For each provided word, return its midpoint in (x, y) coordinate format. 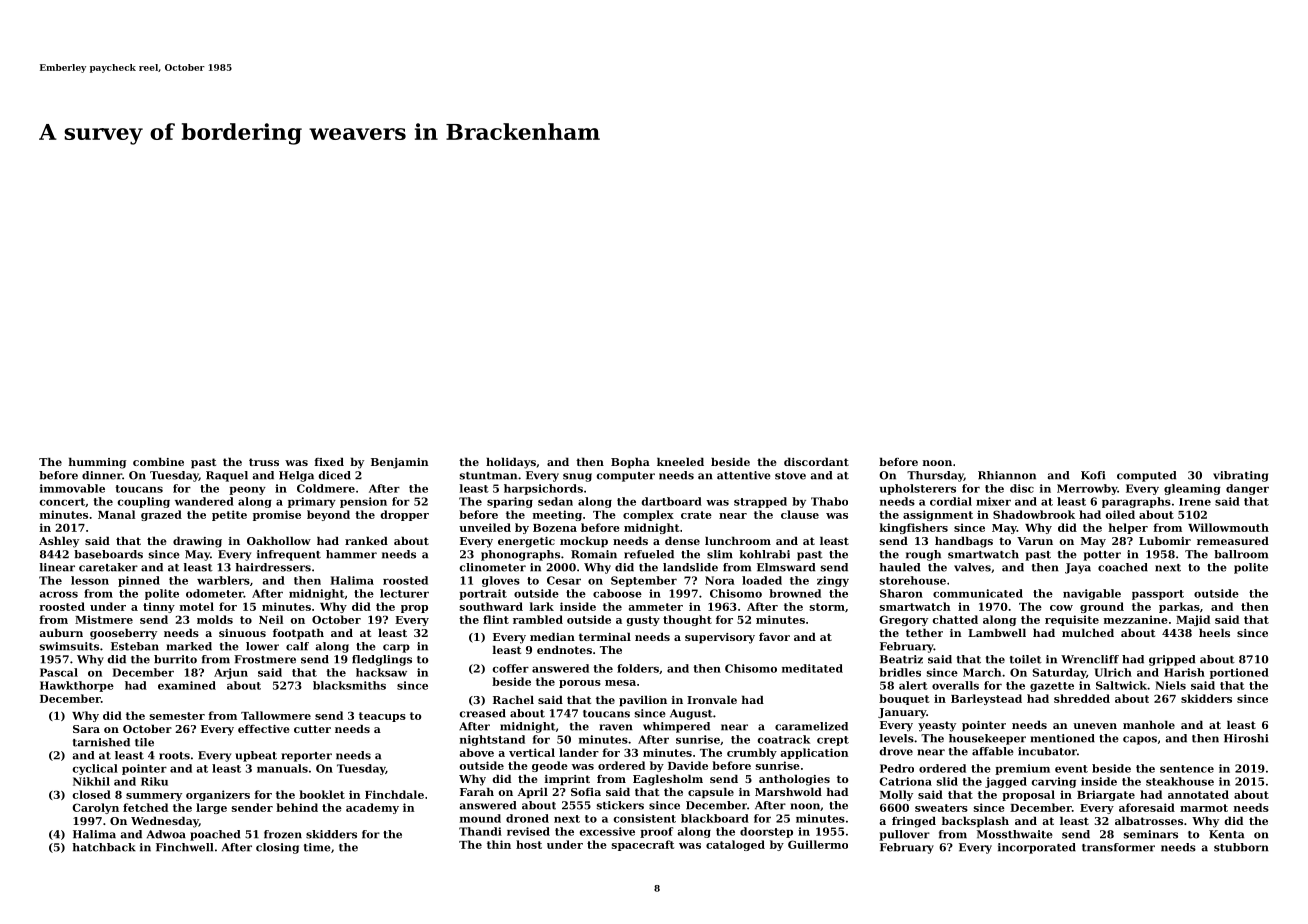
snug (577, 477)
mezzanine (1136, 619)
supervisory (720, 638)
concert (62, 502)
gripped (1172, 660)
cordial (951, 501)
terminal (605, 636)
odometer (215, 593)
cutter (312, 729)
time (317, 847)
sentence (1187, 769)
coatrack (783, 739)
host (529, 844)
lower (262, 646)
